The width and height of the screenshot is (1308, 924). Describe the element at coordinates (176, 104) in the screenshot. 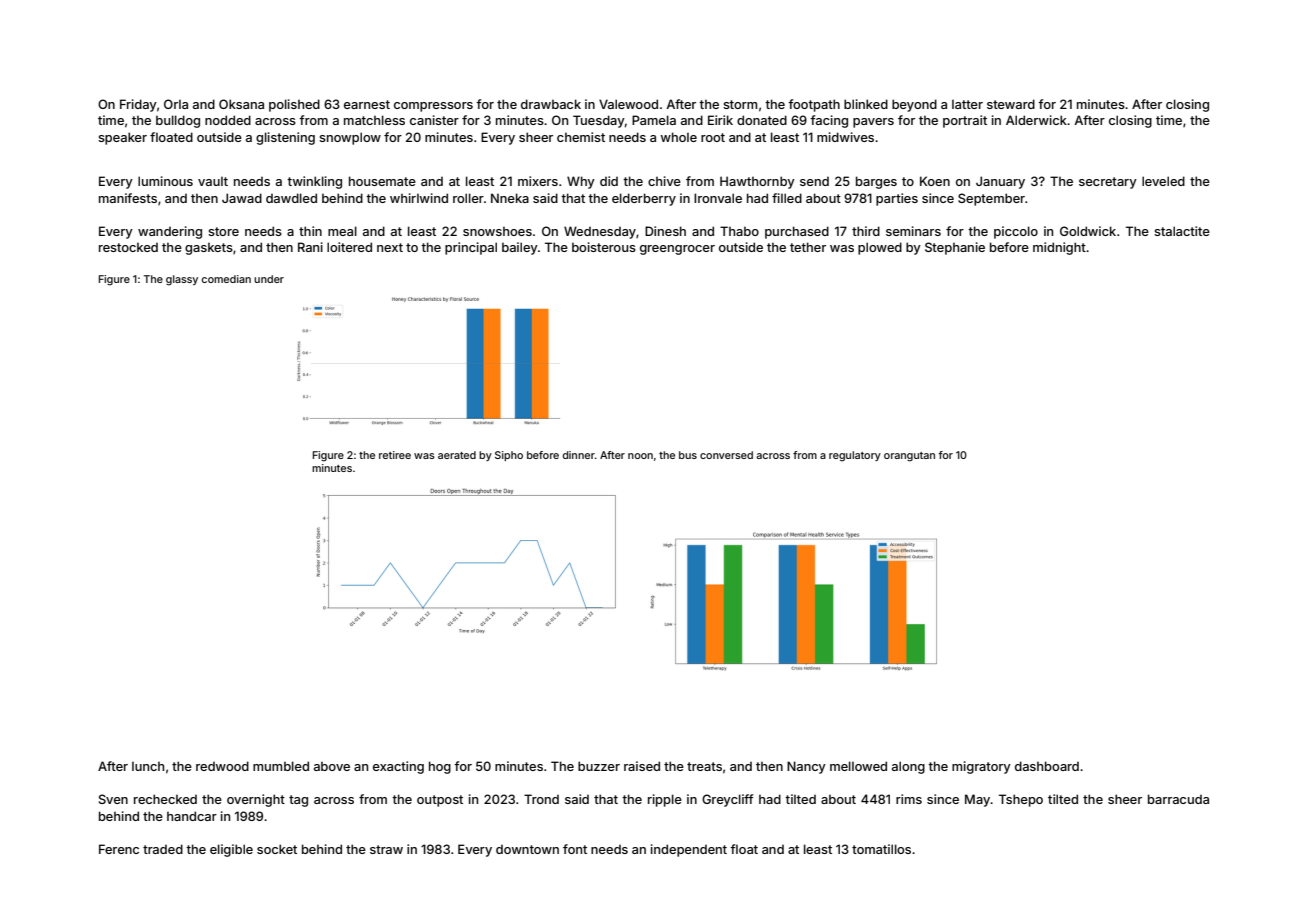

I see `Orla` at that location.
